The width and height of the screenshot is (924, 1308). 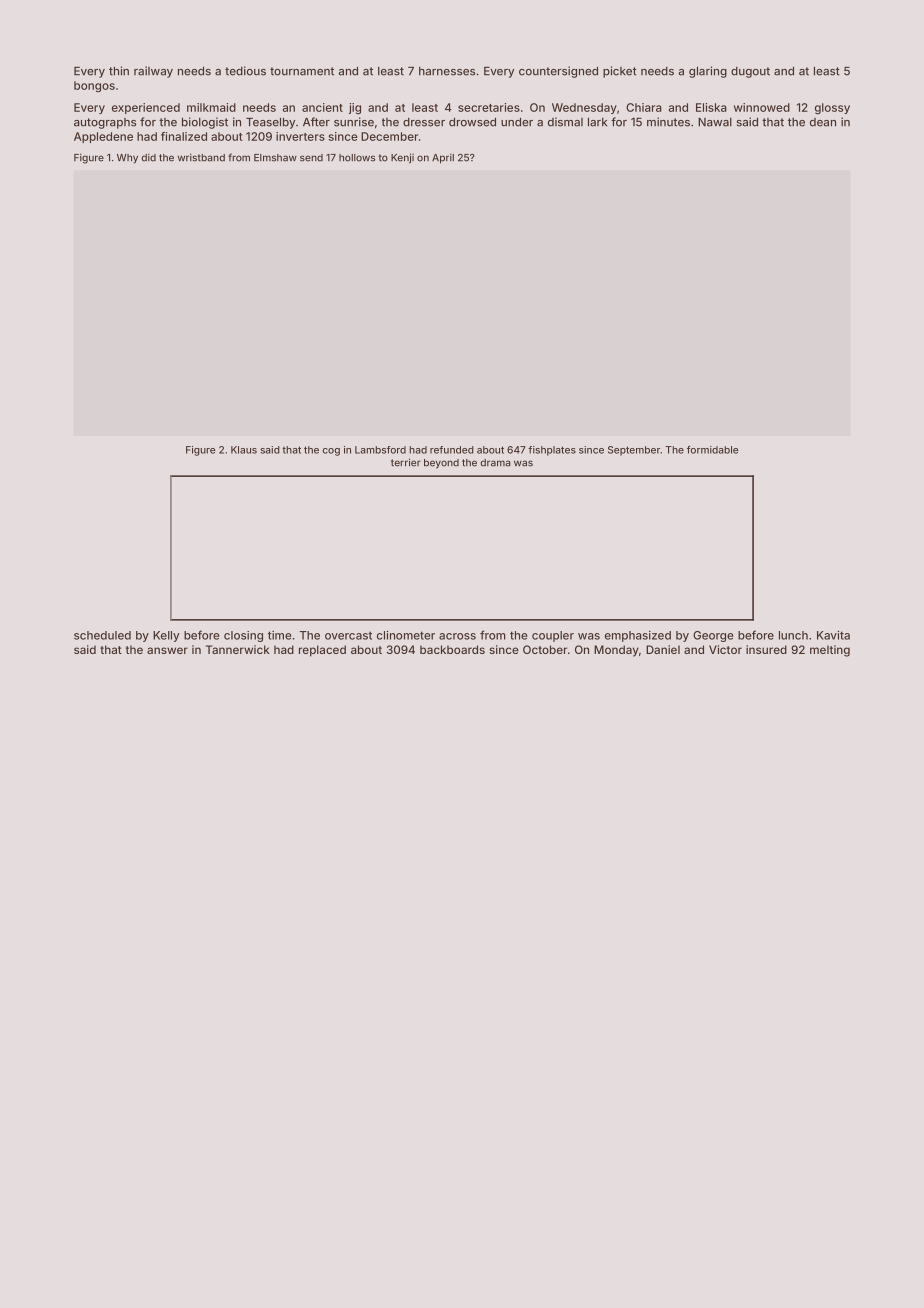 I want to click on Elmshaw, so click(x=275, y=158).
